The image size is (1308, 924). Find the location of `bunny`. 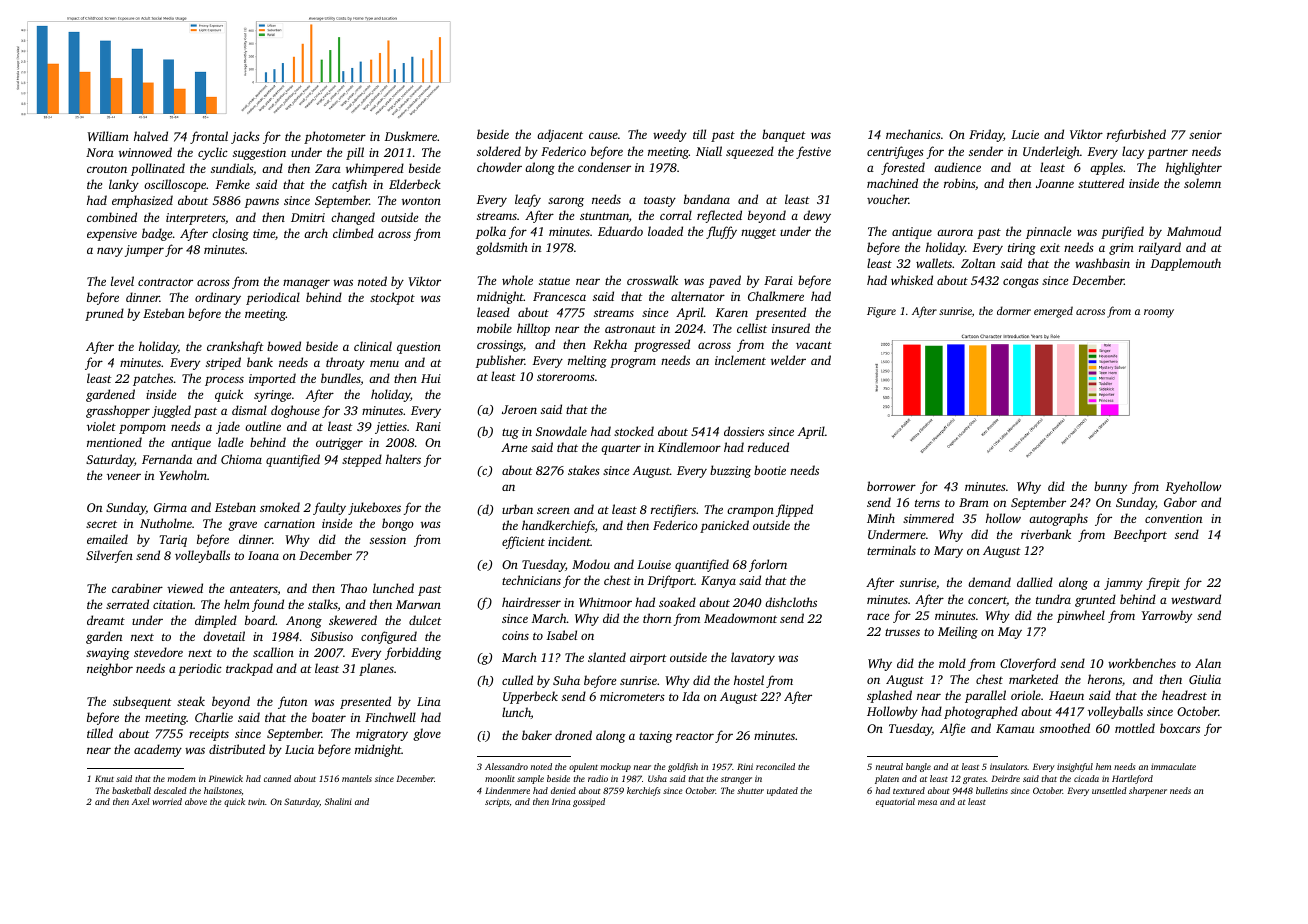

bunny is located at coordinates (1110, 487).
